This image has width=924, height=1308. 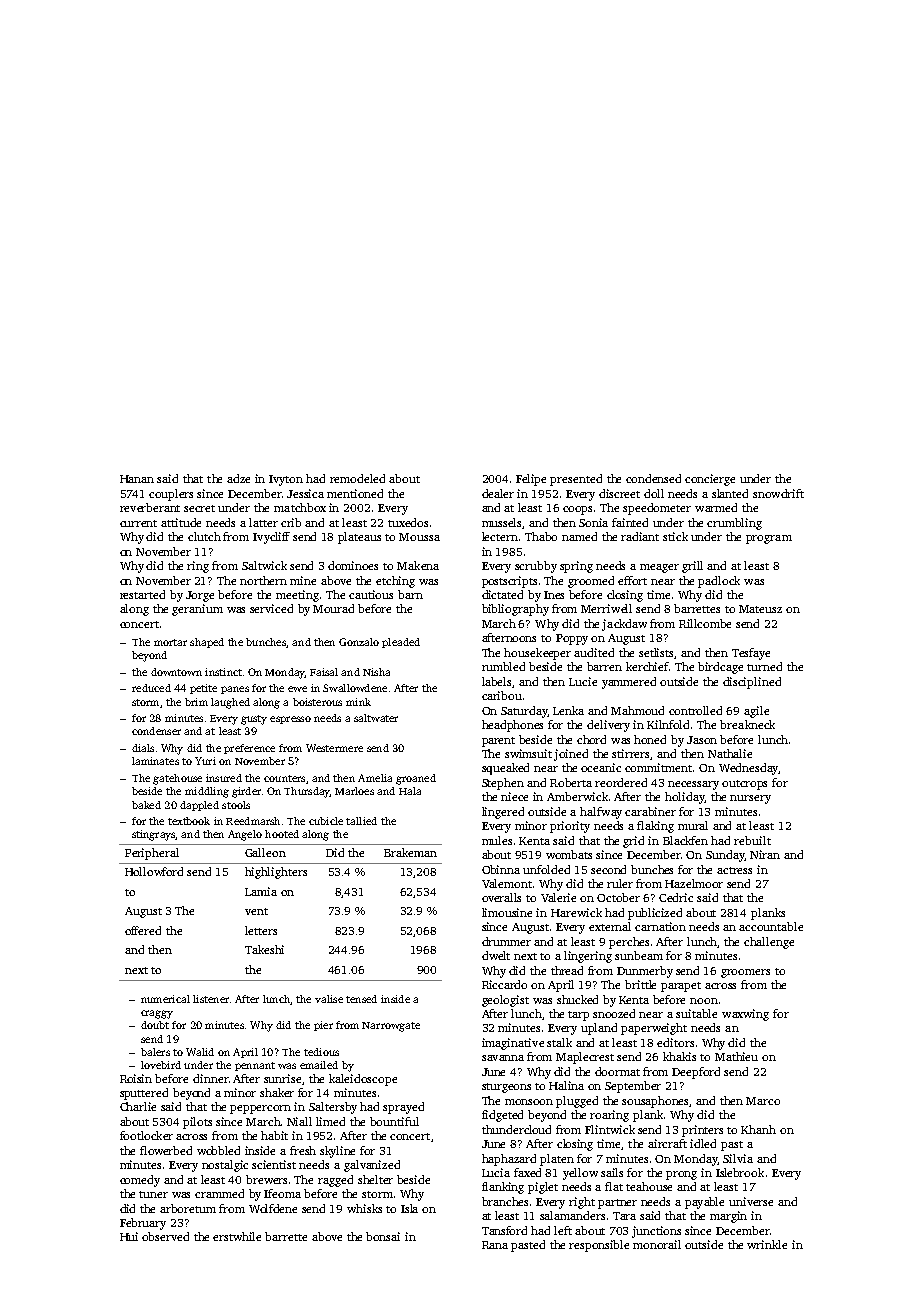 I want to click on barn, so click(x=410, y=594).
